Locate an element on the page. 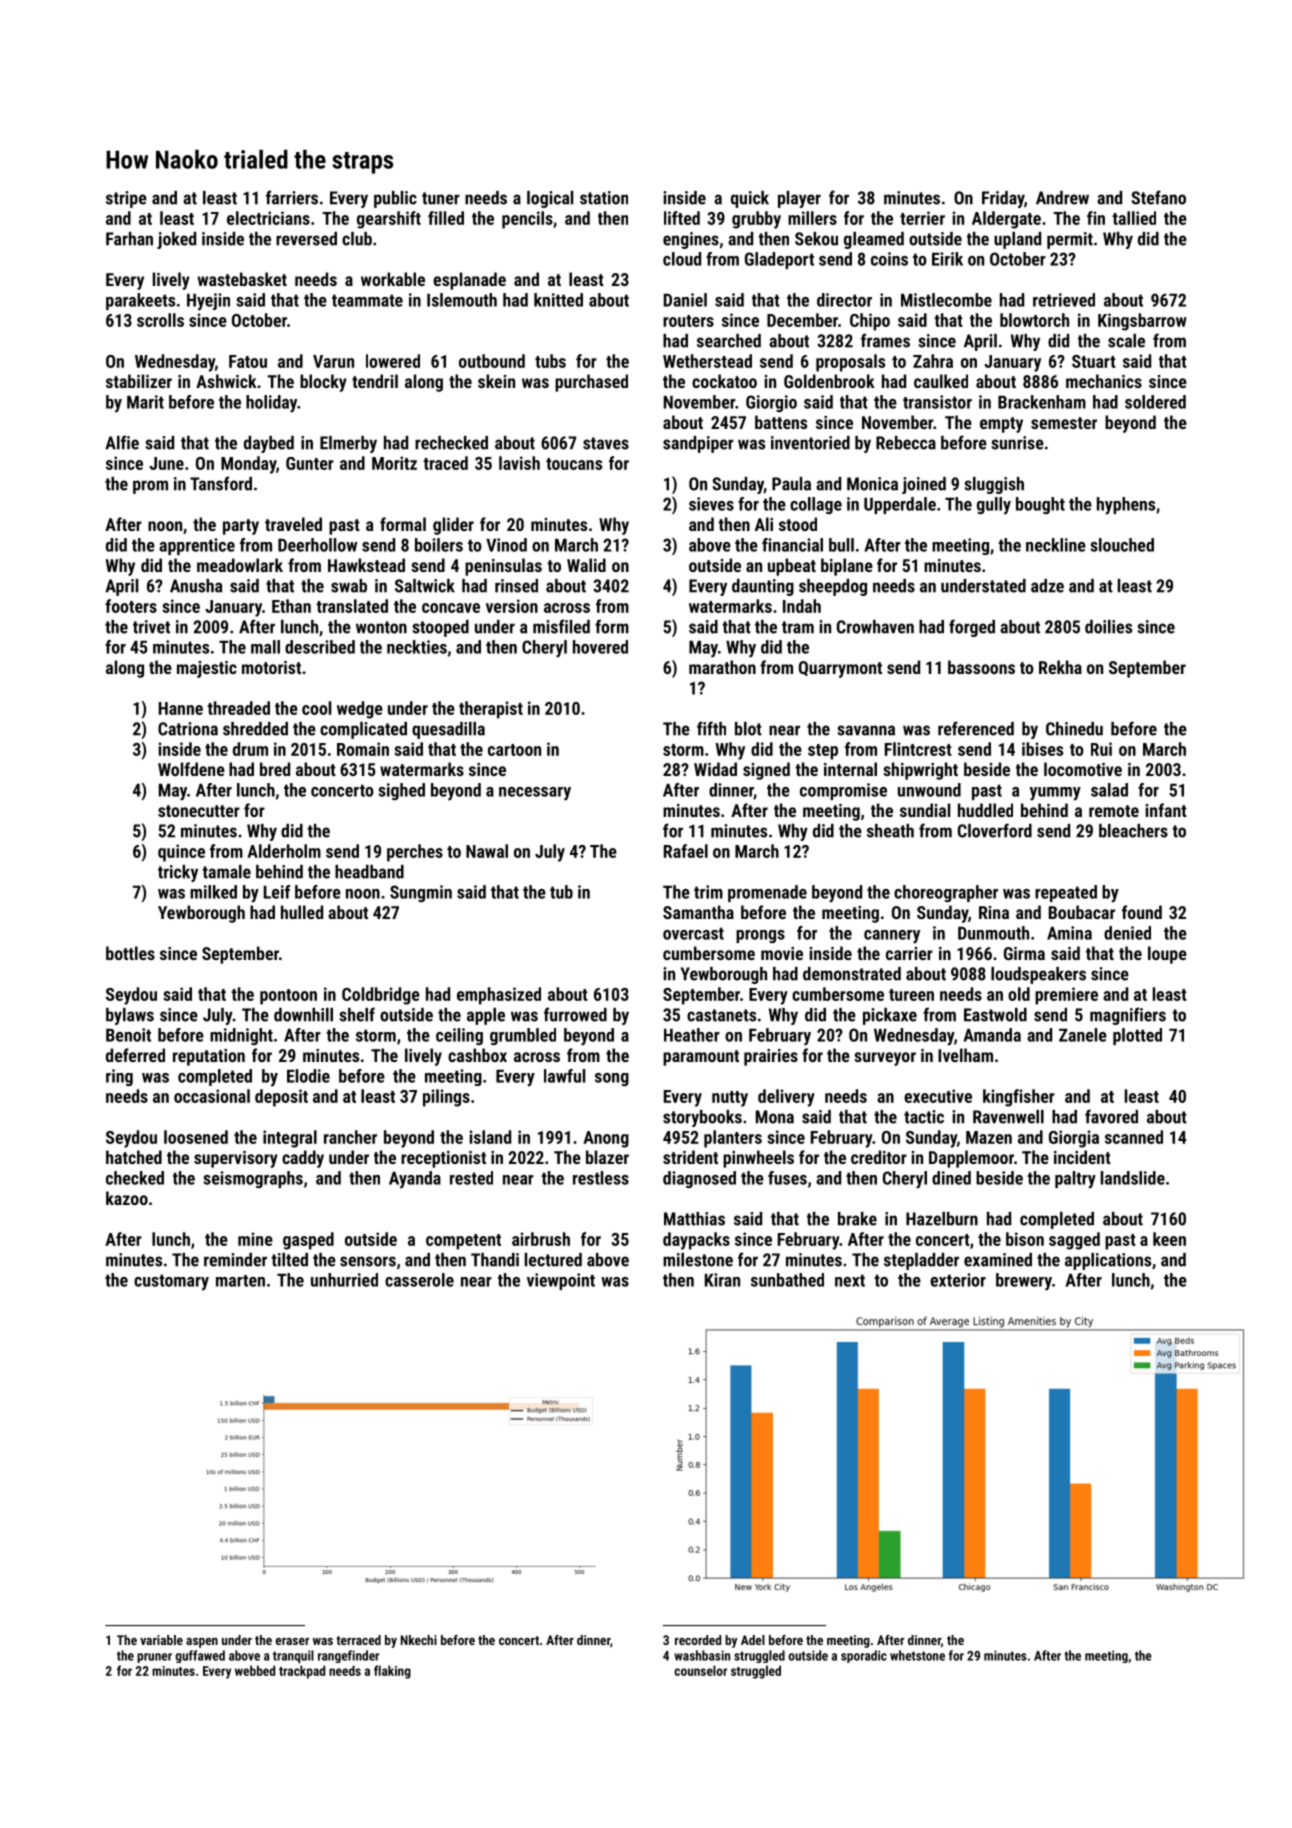 The height and width of the image is (1828, 1292). repeated is located at coordinates (1066, 893).
